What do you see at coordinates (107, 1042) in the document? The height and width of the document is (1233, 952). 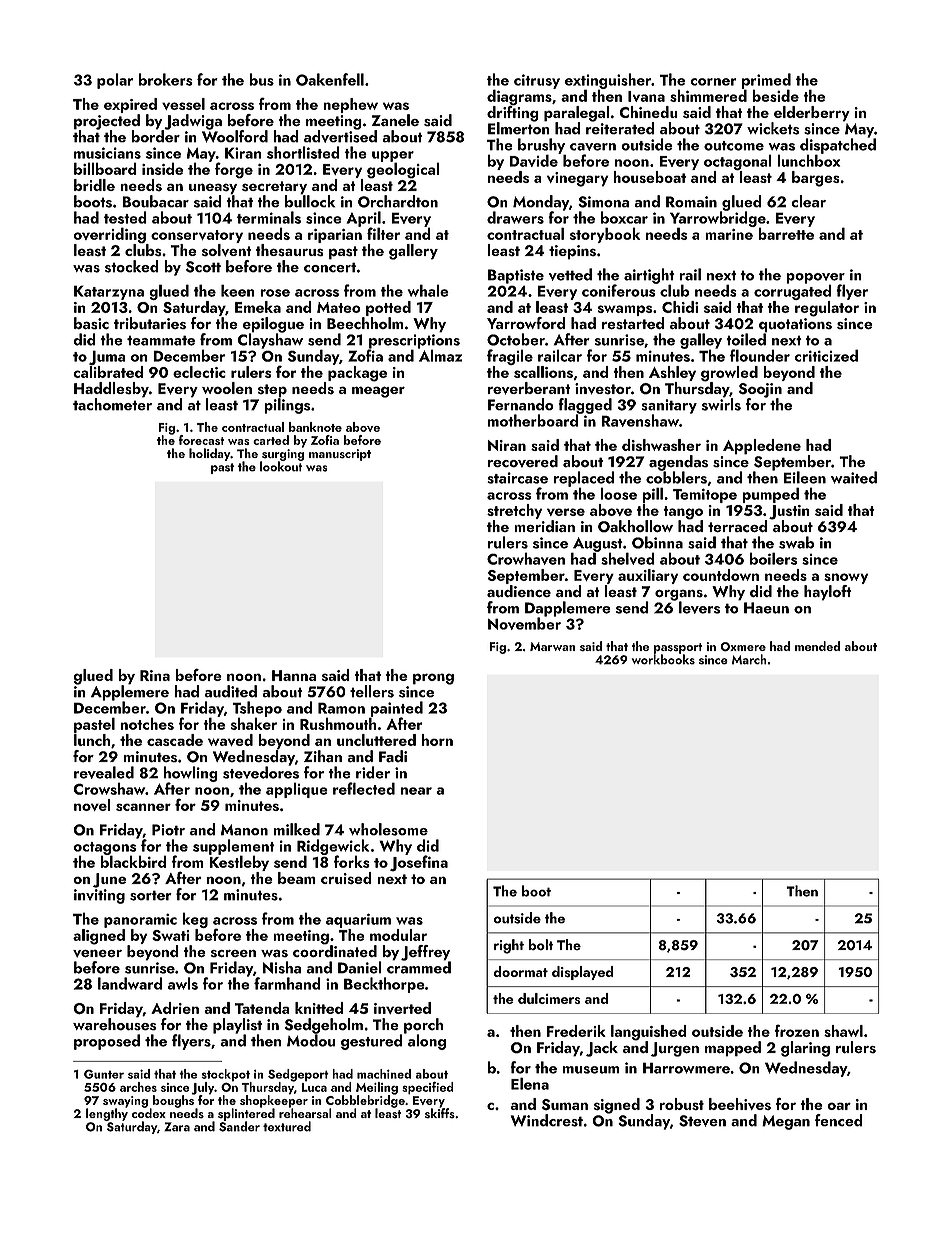 I see `proposed` at bounding box center [107, 1042].
